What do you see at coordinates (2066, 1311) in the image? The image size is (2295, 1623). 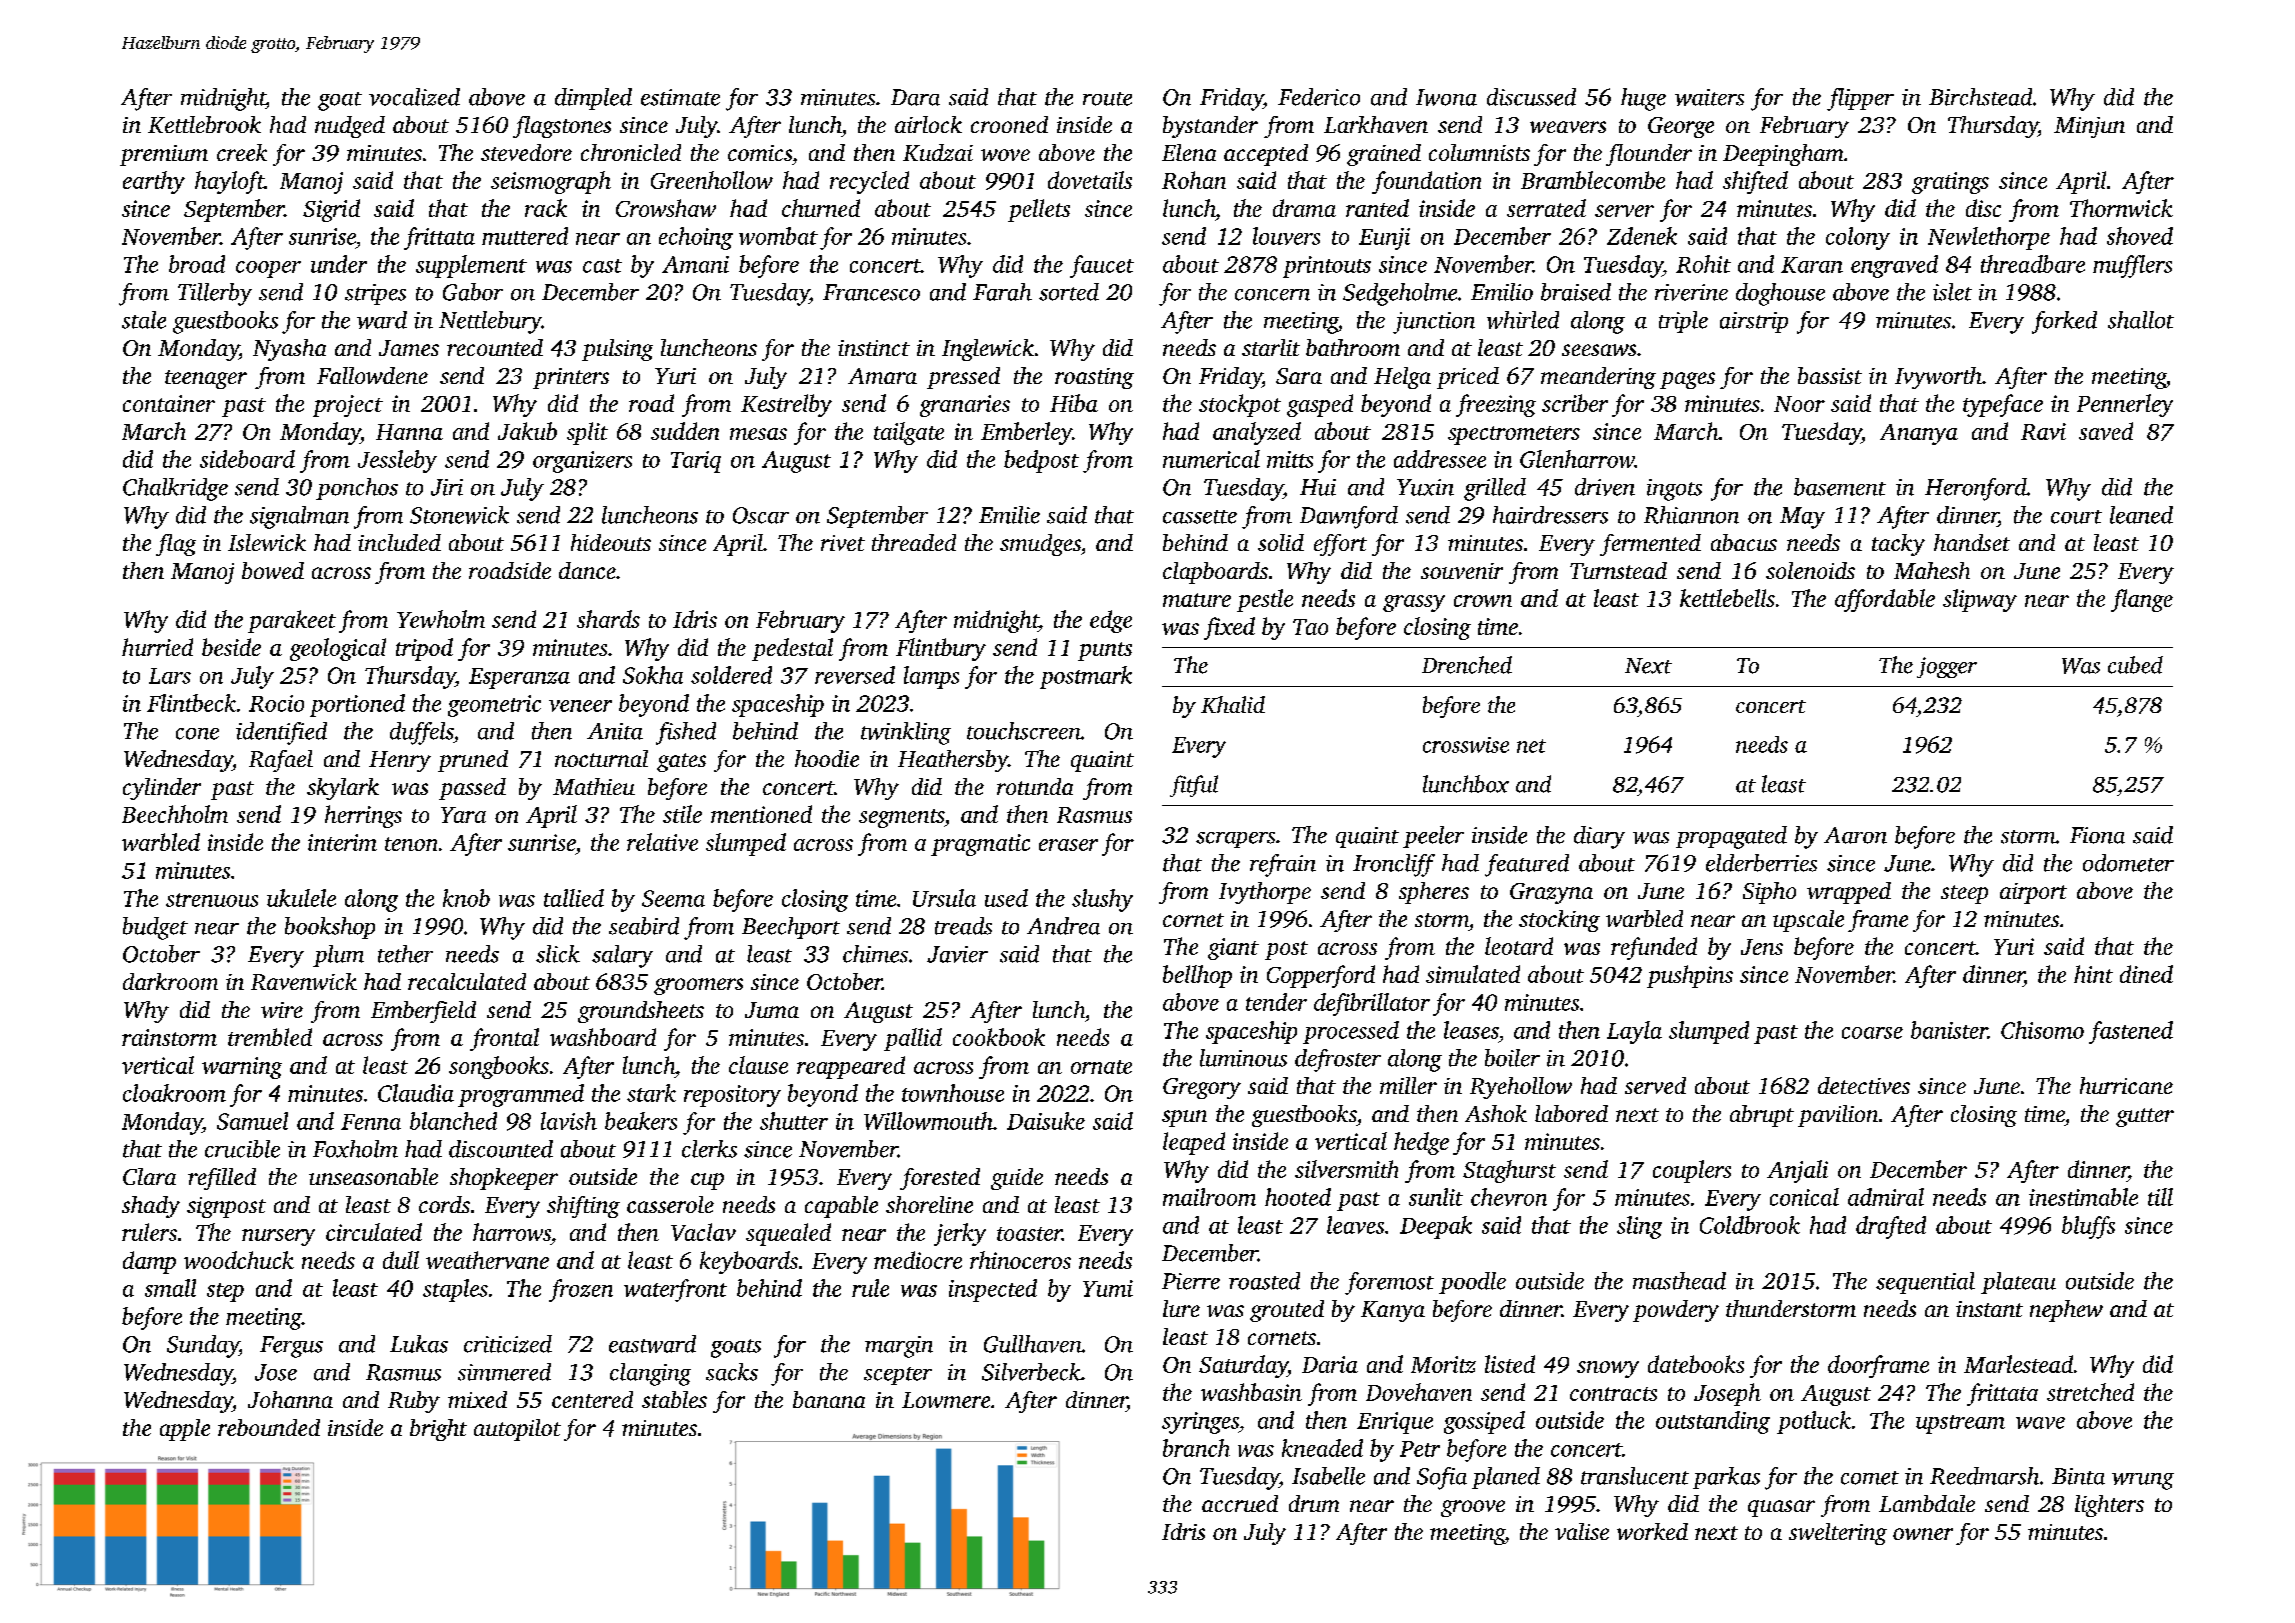 I see `nephew` at bounding box center [2066, 1311].
